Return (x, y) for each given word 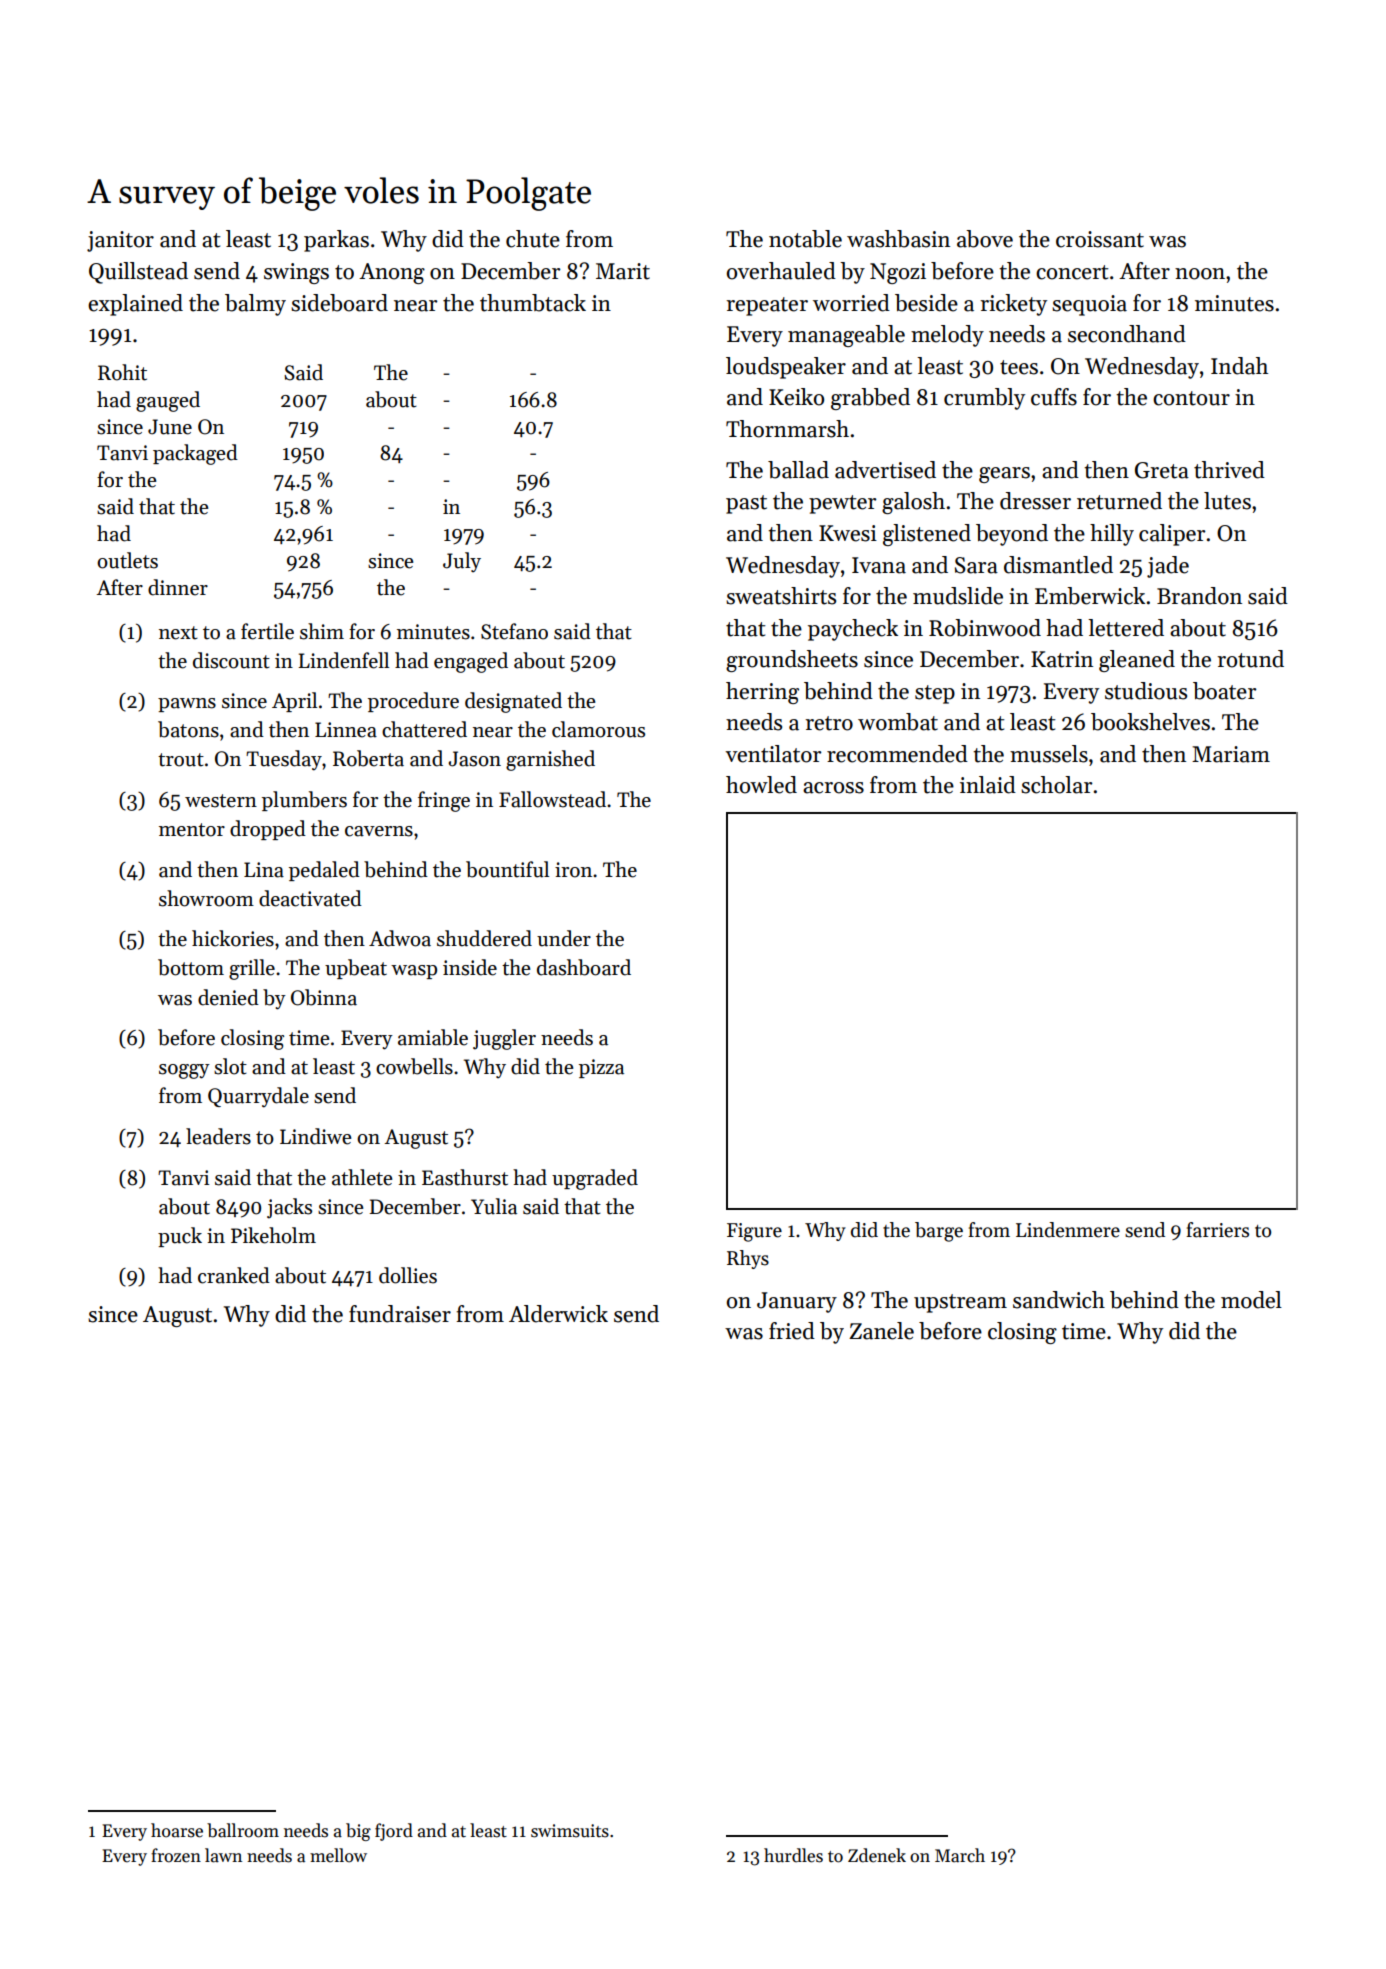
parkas (336, 241)
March (960, 1855)
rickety (1013, 305)
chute (533, 239)
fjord (394, 1832)
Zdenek (877, 1855)
